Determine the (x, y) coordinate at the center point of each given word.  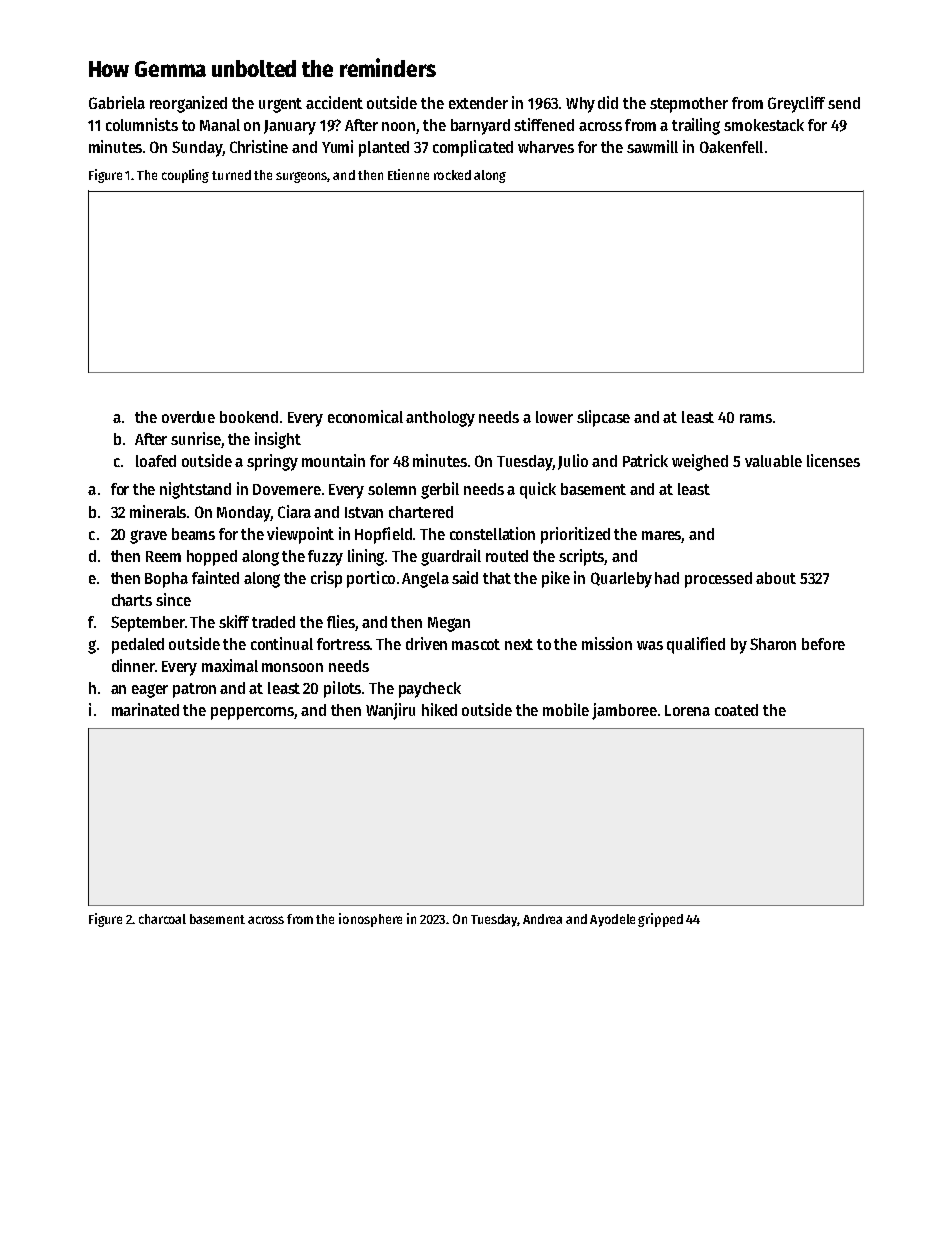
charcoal (162, 919)
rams (756, 418)
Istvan (364, 512)
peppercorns (253, 713)
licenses (833, 460)
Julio (573, 462)
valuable (773, 461)
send (844, 103)
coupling (185, 176)
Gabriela (117, 102)
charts (132, 600)
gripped (660, 920)
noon (398, 126)
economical (365, 416)
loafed (156, 461)
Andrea (542, 919)
